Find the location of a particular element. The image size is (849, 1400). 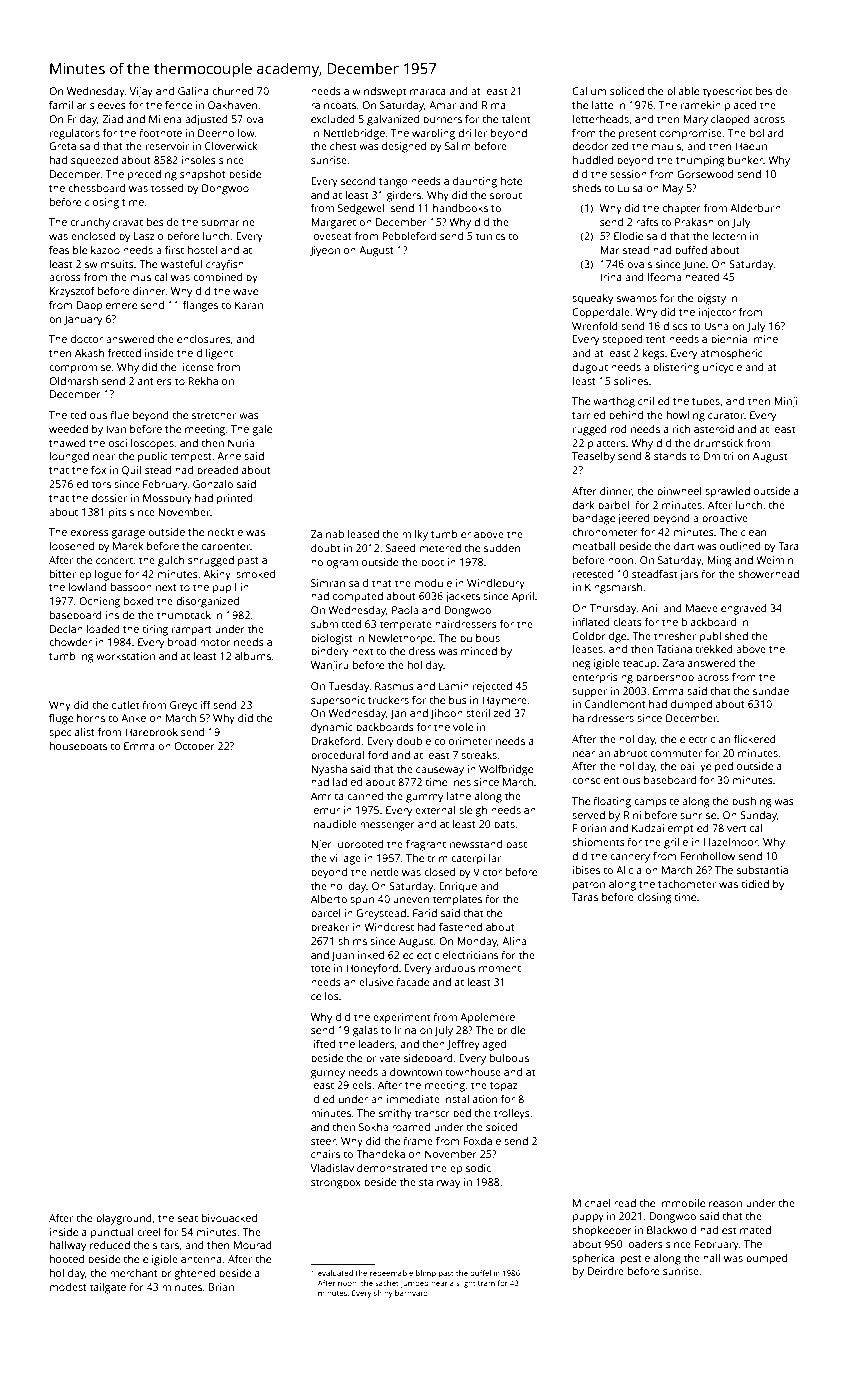

duffel is located at coordinates (480, 1273).
